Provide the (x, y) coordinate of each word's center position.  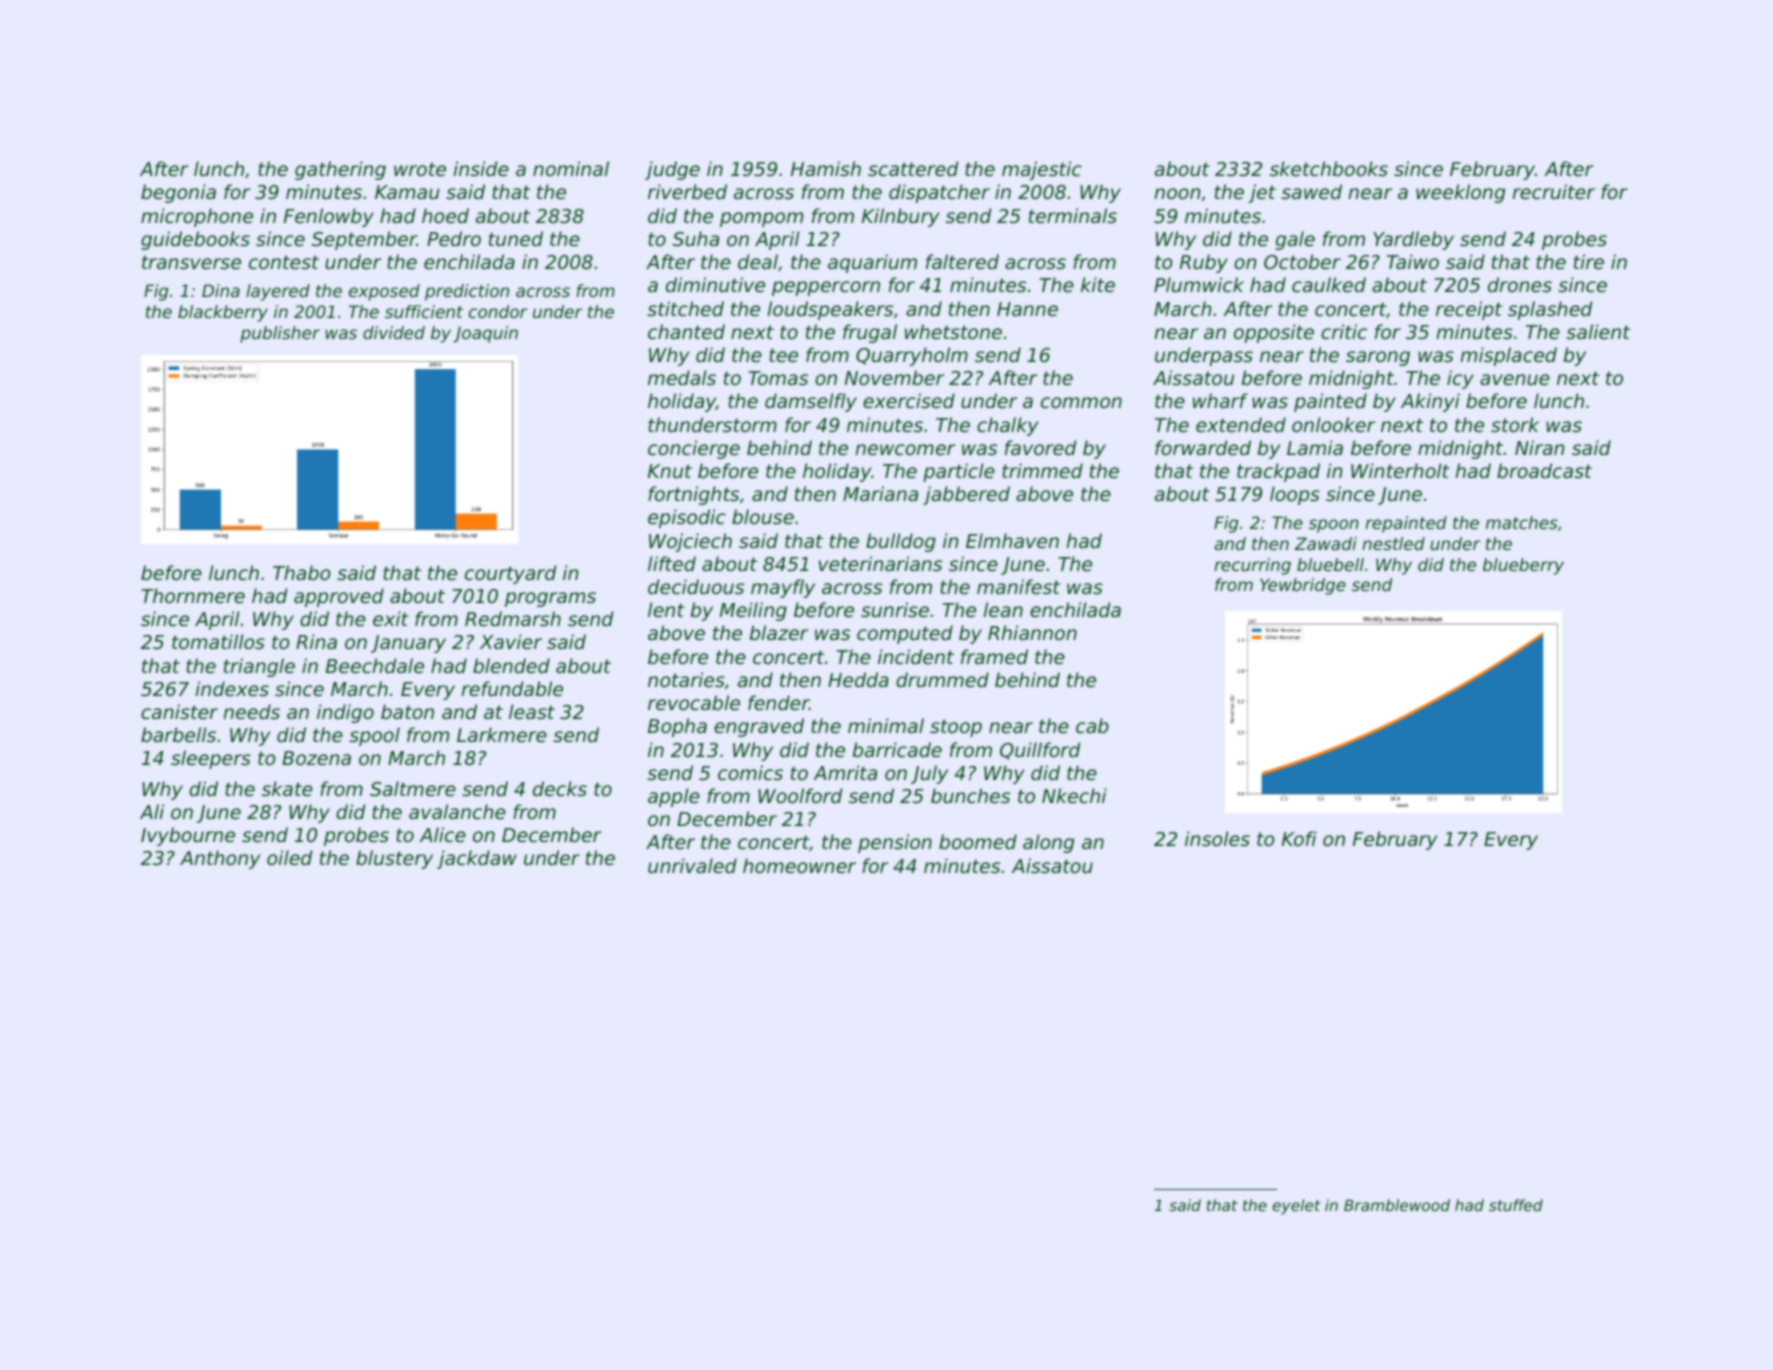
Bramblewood (1397, 1205)
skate (287, 789)
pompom (761, 219)
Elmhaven (1012, 541)
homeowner (799, 865)
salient (1598, 331)
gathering (340, 170)
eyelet (1296, 1206)
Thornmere (193, 596)
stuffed (1516, 1205)
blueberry (1523, 566)
